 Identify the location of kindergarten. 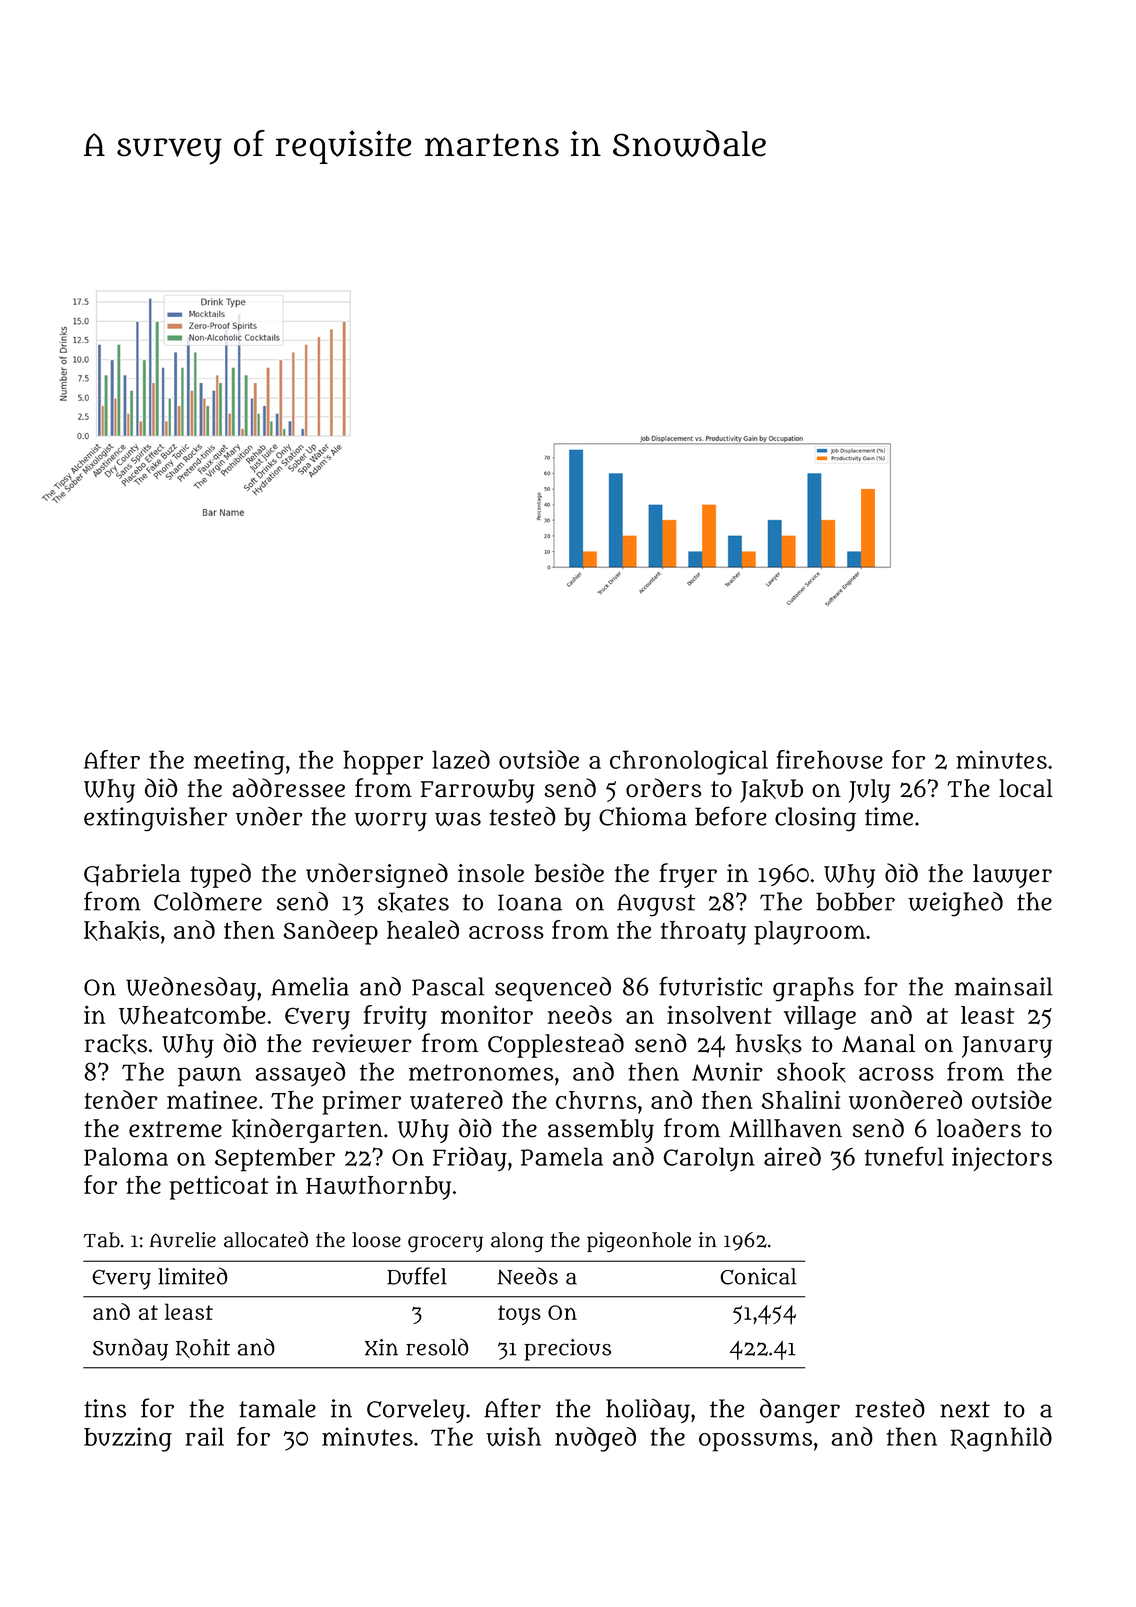
(307, 1130).
